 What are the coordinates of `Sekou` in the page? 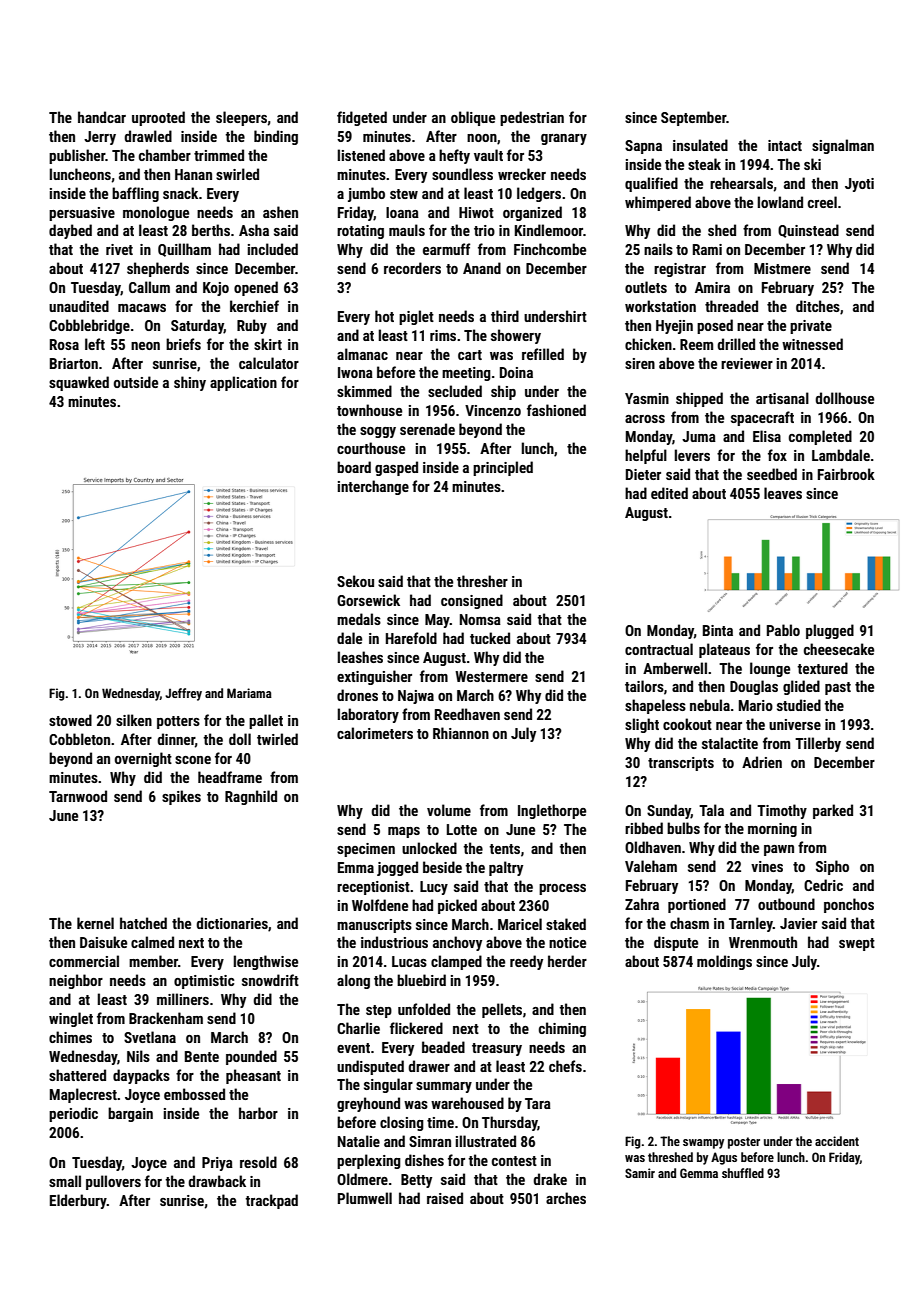 It's located at (355, 581).
